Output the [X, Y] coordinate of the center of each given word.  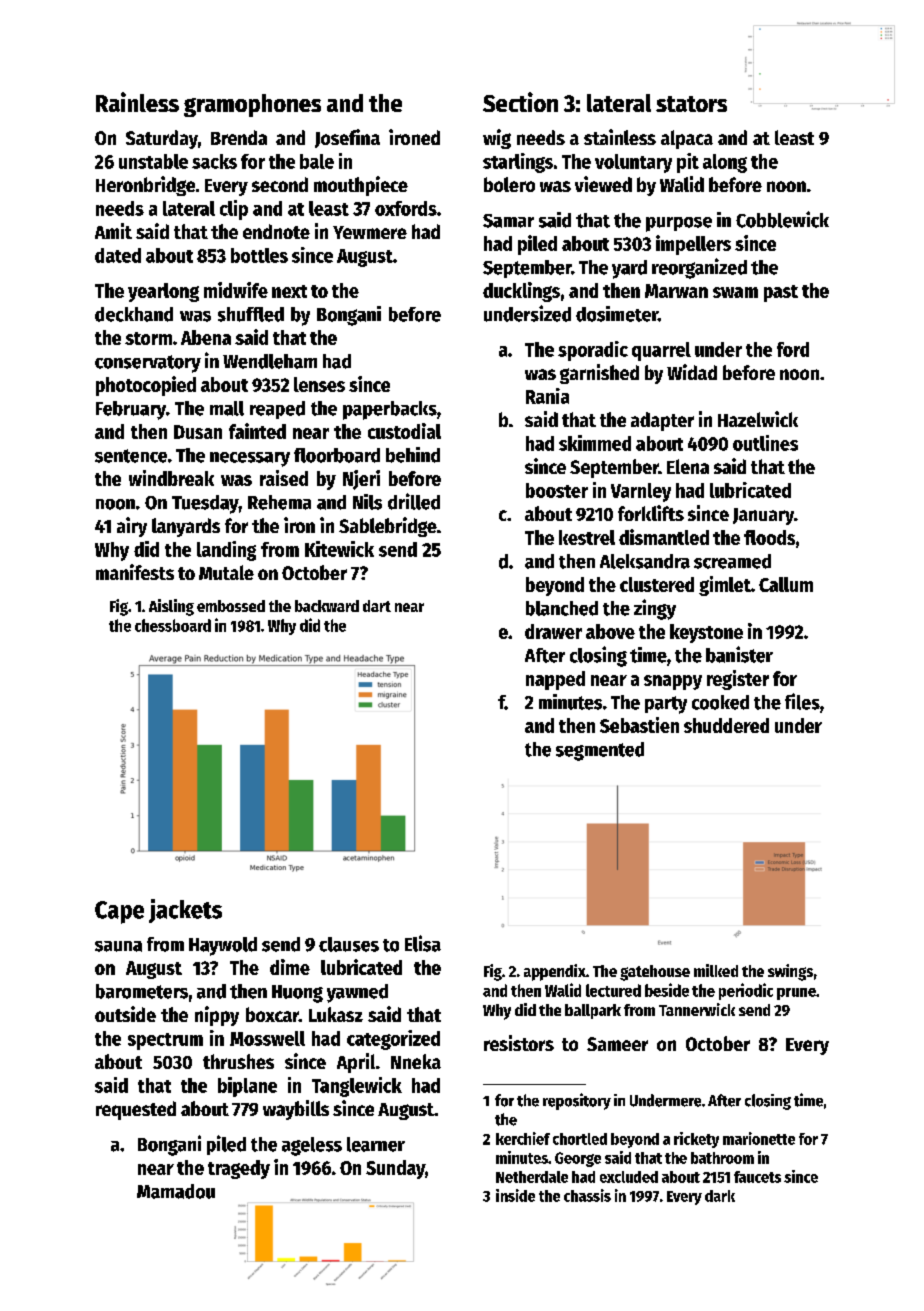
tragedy [239, 1169]
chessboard [173, 625]
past [781, 293]
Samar [508, 221]
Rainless [137, 102]
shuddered [726, 725]
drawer [553, 631]
